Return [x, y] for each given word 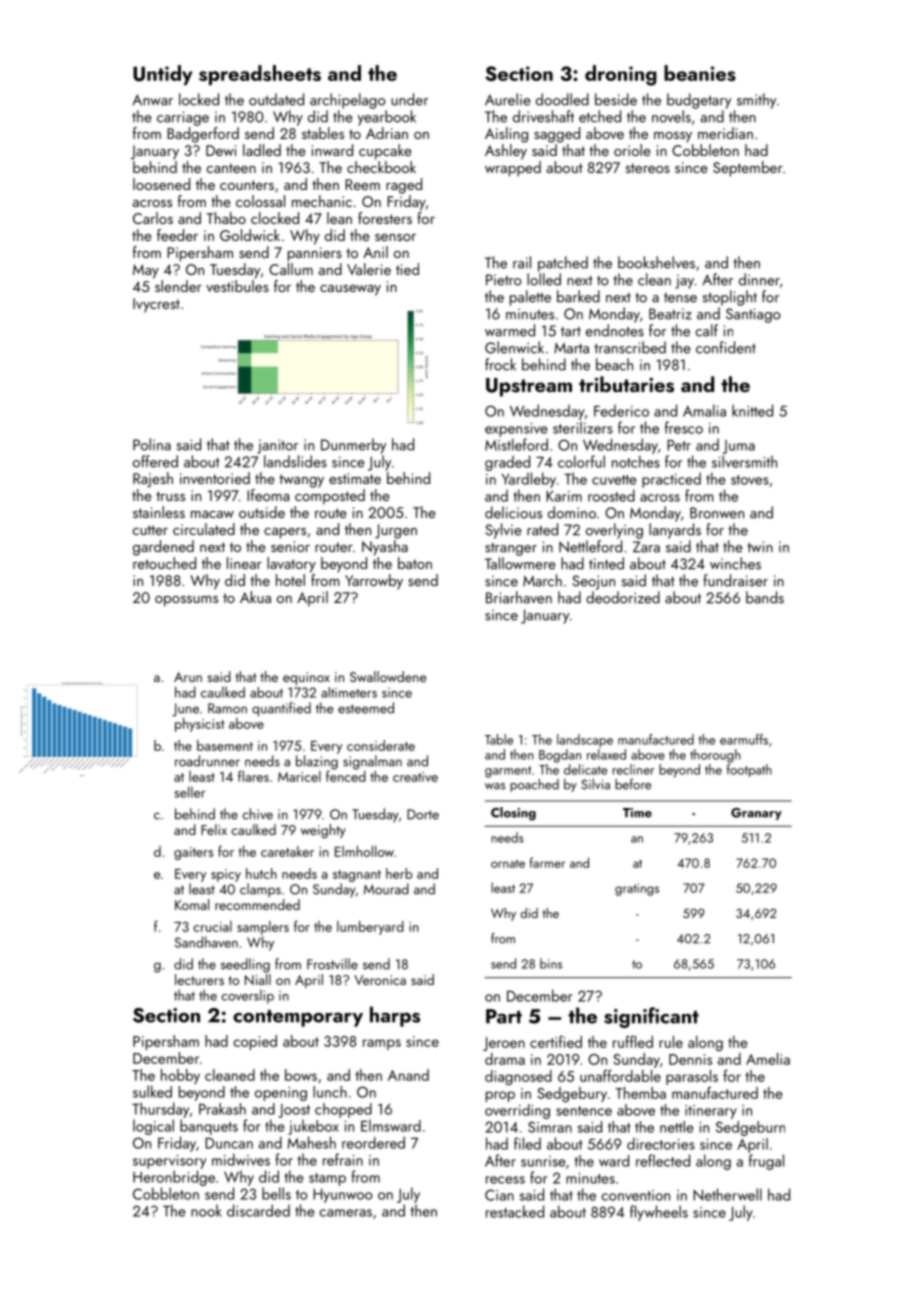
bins [551, 963]
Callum [291, 269]
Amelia [768, 1059]
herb [399, 873]
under [409, 99]
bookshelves [656, 262]
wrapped [513, 169]
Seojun [593, 582]
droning [621, 75]
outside [262, 512]
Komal [192, 904]
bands [765, 597]
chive [257, 814]
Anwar [152, 100]
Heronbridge [174, 1178]
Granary [756, 814]
